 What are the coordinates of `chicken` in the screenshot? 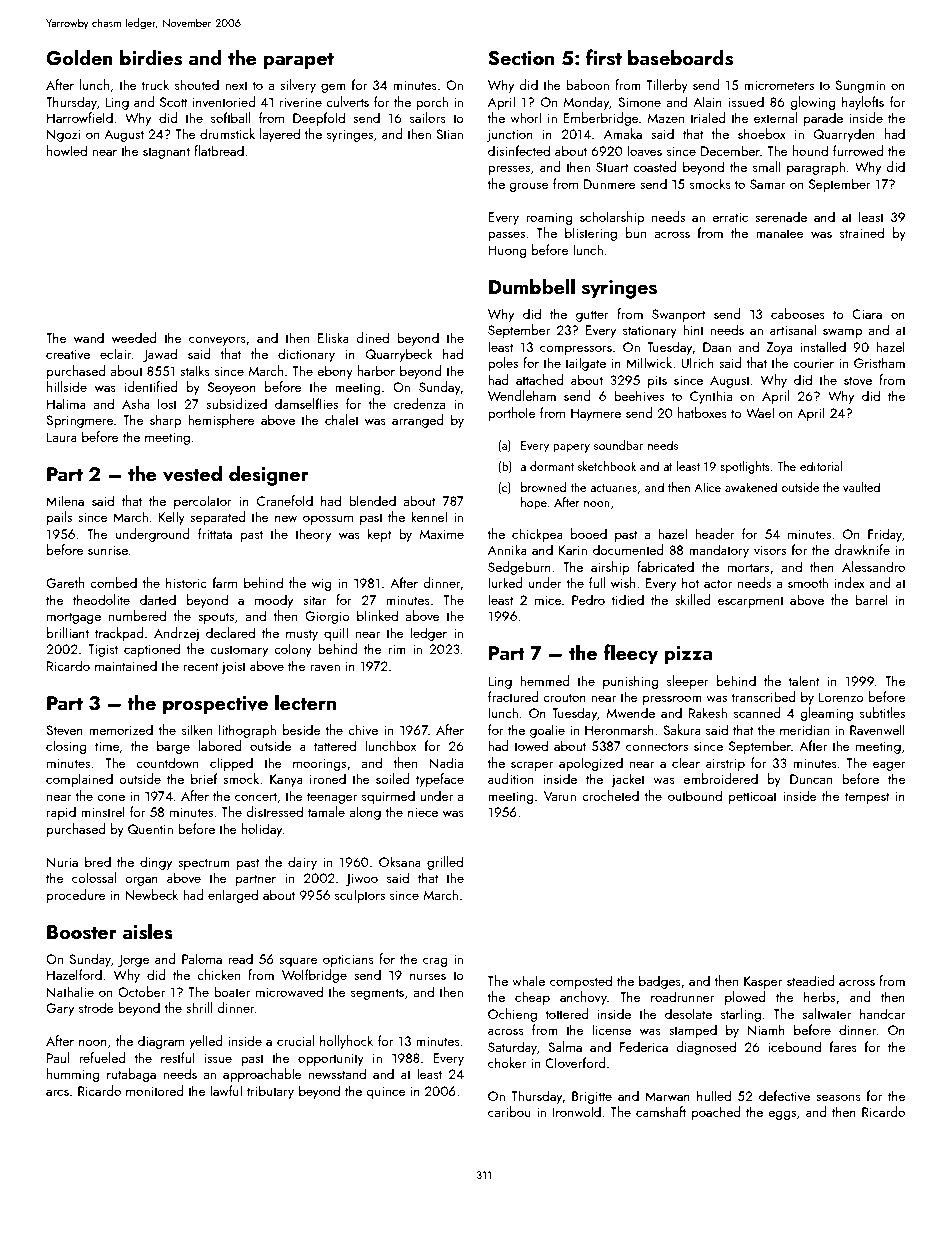 It's located at (218, 974).
